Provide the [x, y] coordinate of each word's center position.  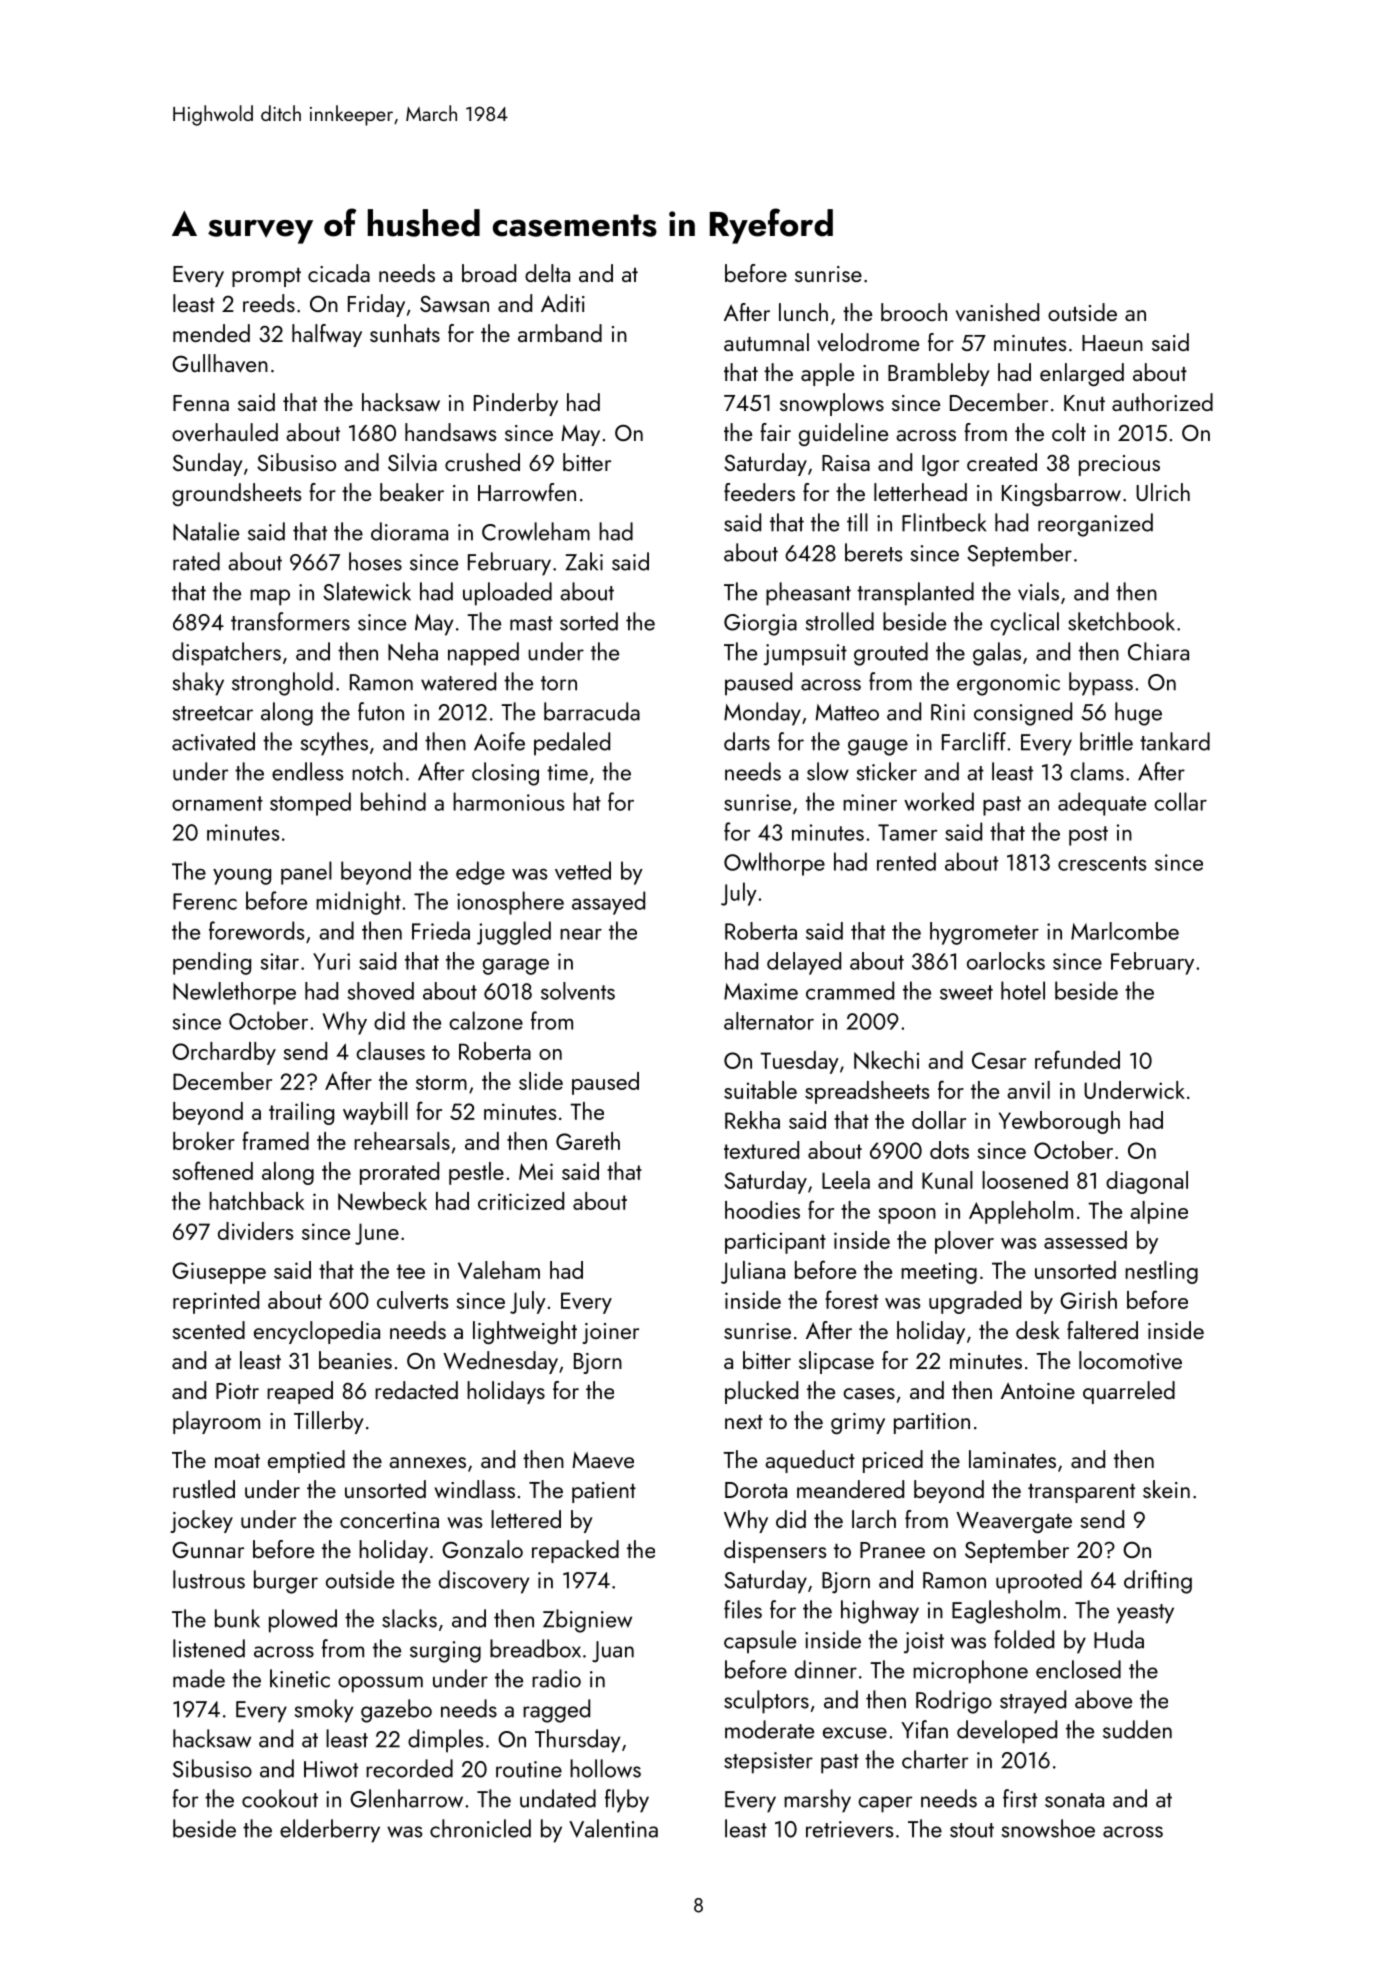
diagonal [1147, 1182]
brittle [1106, 741]
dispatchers [226, 654]
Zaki [584, 561]
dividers [256, 1231]
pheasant [808, 594]
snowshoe [1048, 1828]
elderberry [330, 1831]
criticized [521, 1201]
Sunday [207, 464]
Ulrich [1163, 492]
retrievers [849, 1829]
